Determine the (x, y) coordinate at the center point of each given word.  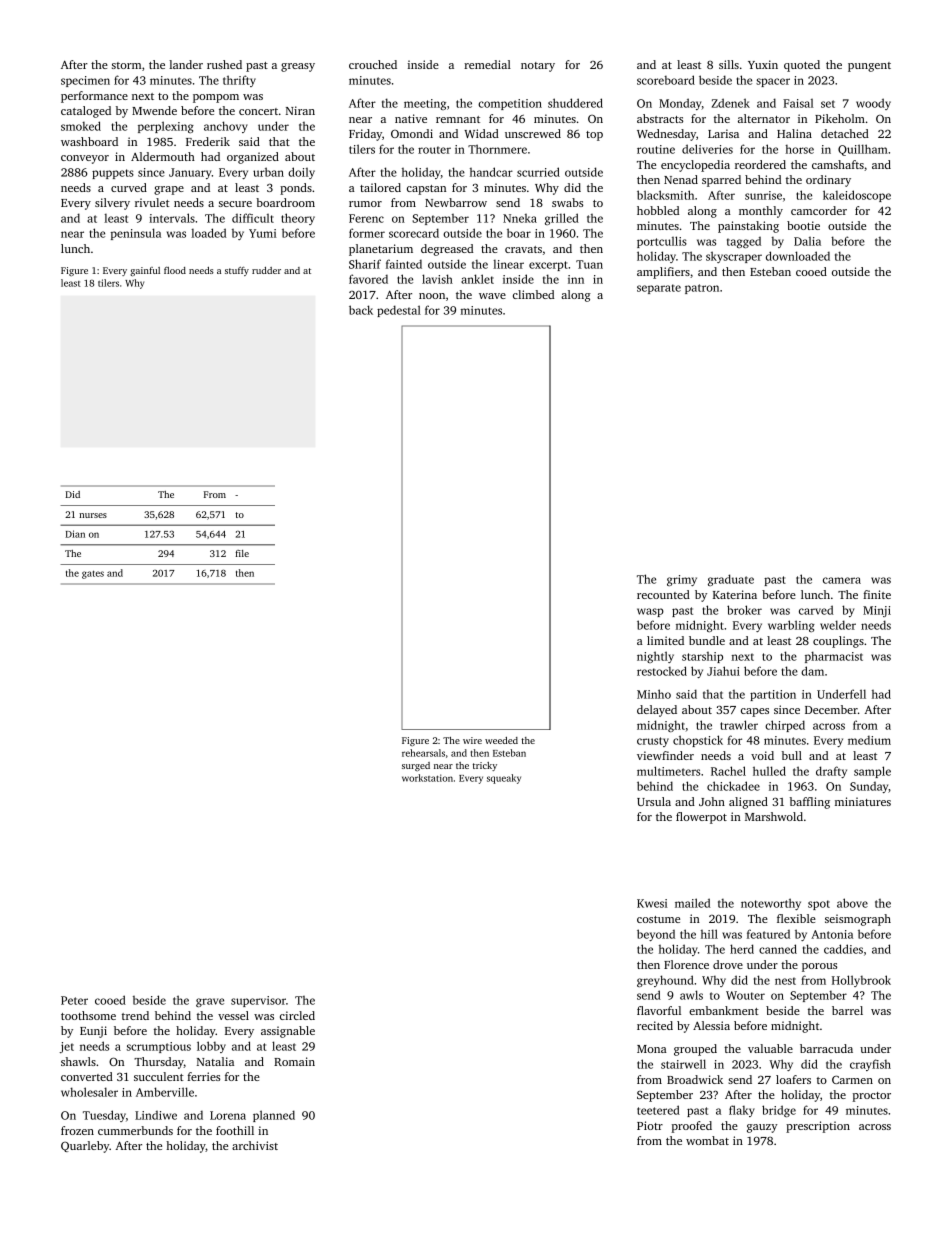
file (242, 553)
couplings (838, 642)
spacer (773, 82)
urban (268, 172)
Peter (74, 1000)
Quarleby (85, 1147)
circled (297, 1015)
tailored (380, 187)
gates (93, 575)
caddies (843, 949)
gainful (145, 271)
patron (702, 289)
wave (492, 296)
